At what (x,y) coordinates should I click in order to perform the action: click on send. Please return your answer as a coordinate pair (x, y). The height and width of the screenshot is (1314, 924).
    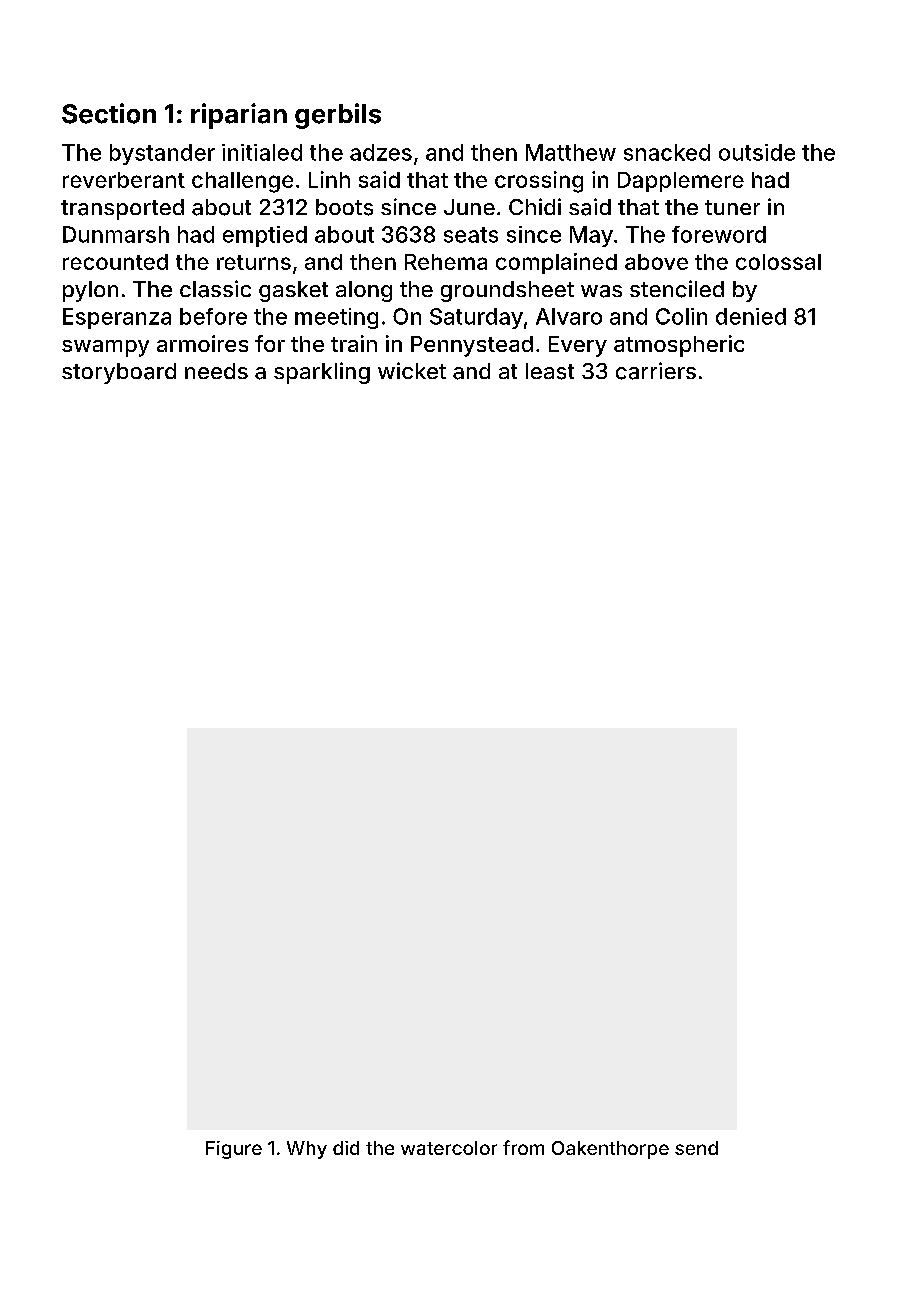
    Looking at the image, I should click on (696, 1148).
